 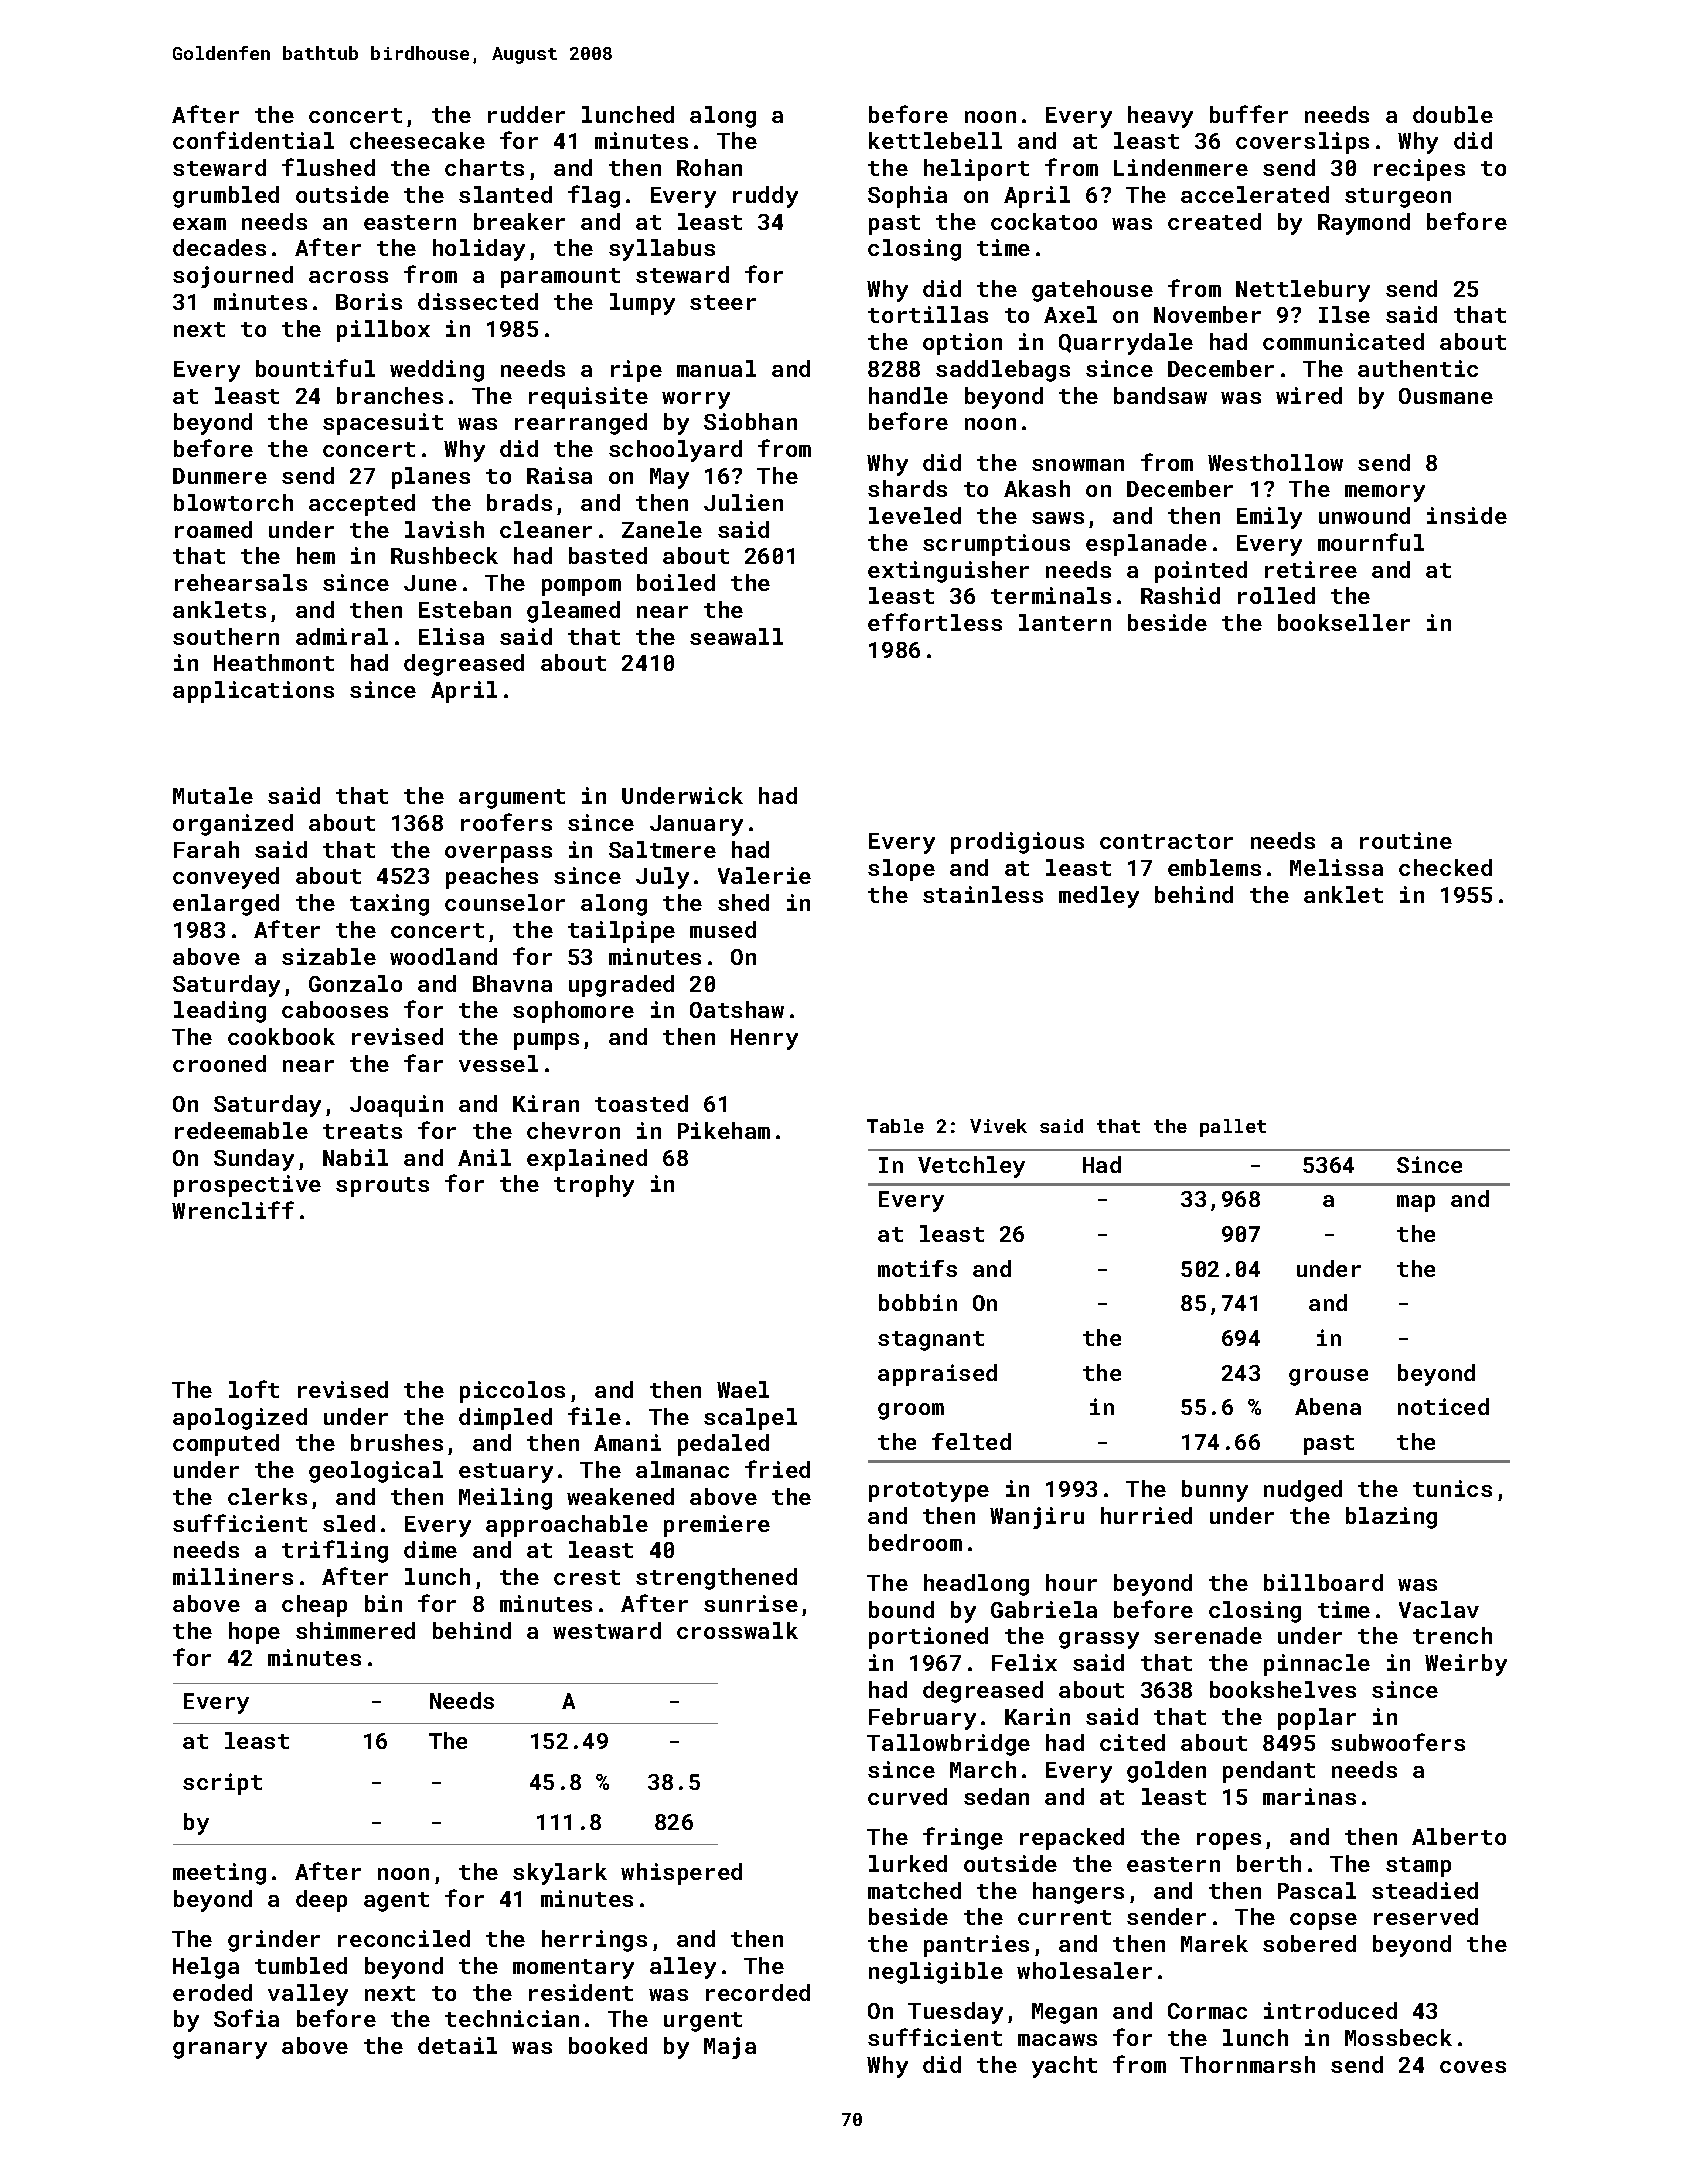 What do you see at coordinates (736, 636) in the document?
I see `seawall` at bounding box center [736, 636].
